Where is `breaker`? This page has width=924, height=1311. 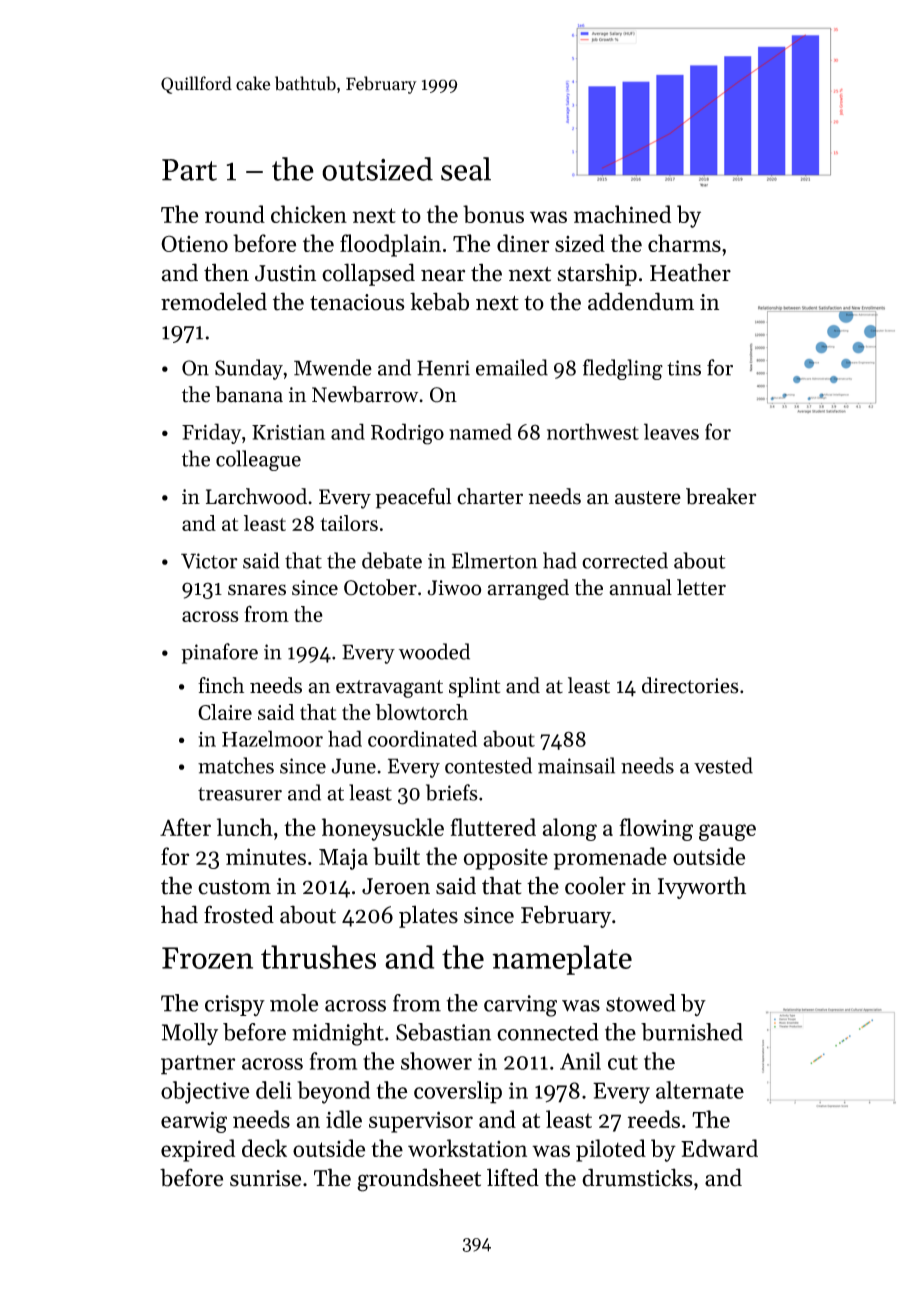 breaker is located at coordinates (721, 496).
